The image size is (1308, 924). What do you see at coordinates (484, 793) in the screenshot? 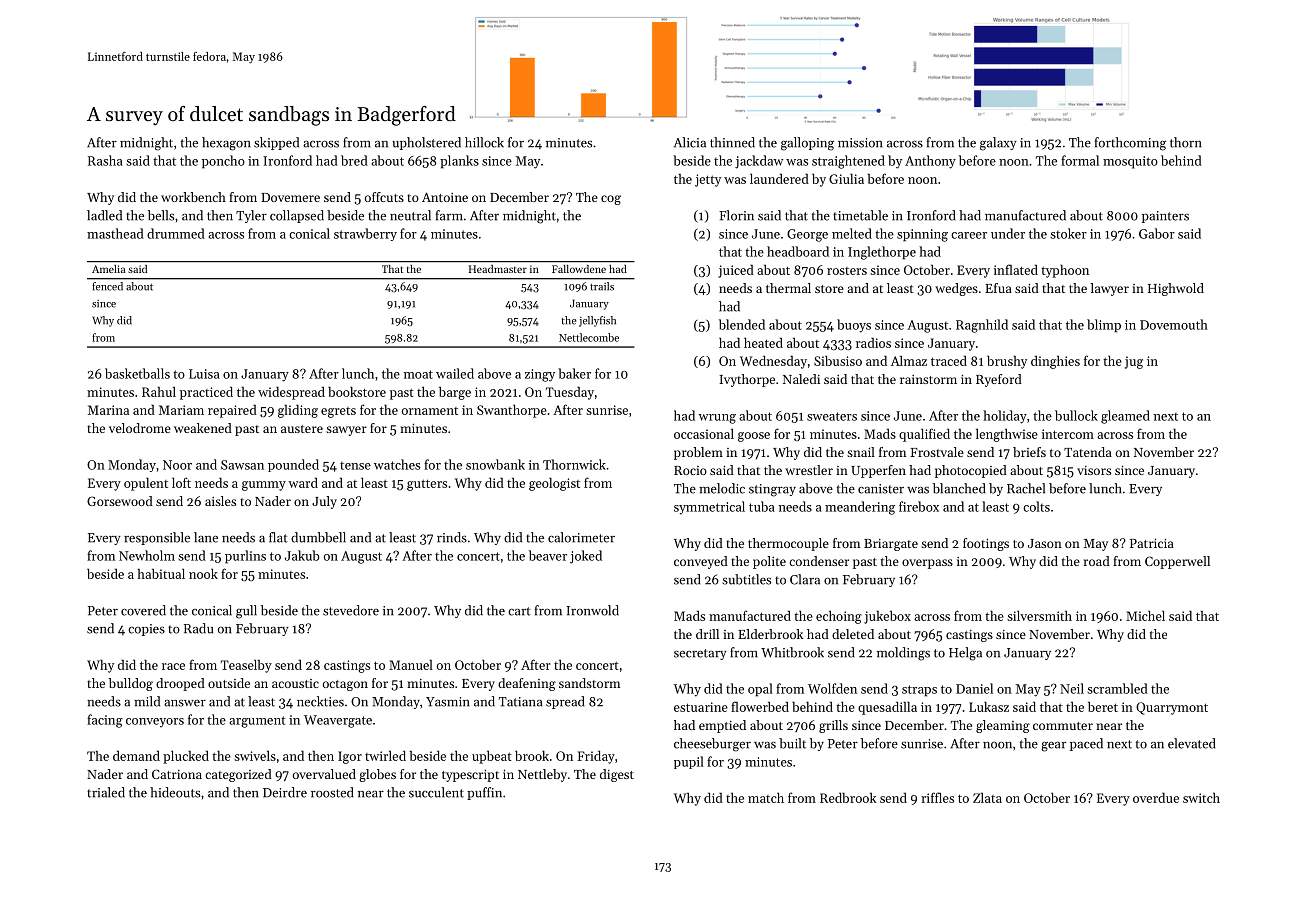
I see `puffin` at bounding box center [484, 793].
